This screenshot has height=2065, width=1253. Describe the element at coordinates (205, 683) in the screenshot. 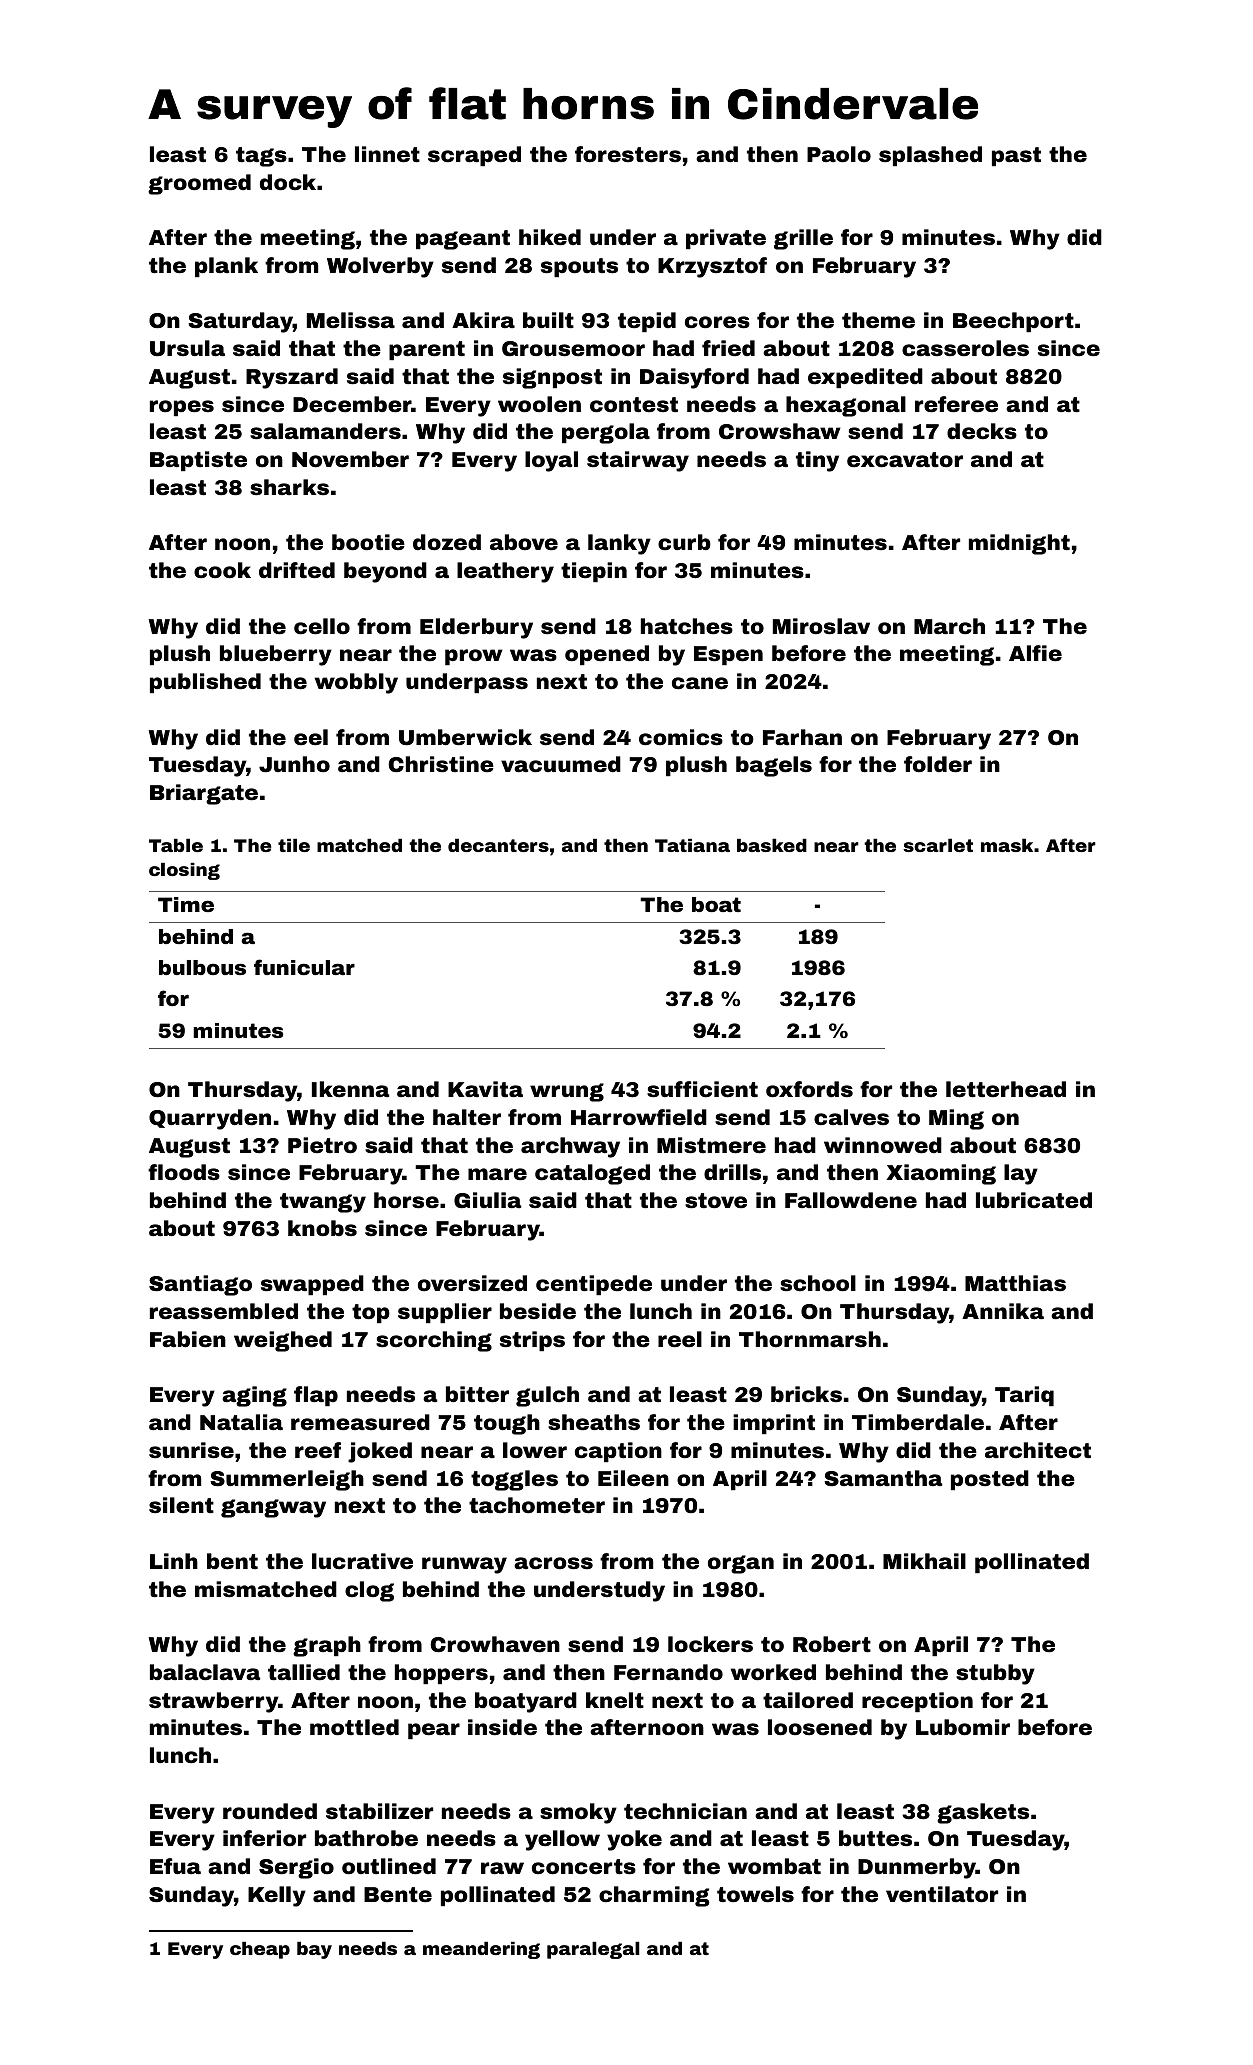

I see `published` at that location.
